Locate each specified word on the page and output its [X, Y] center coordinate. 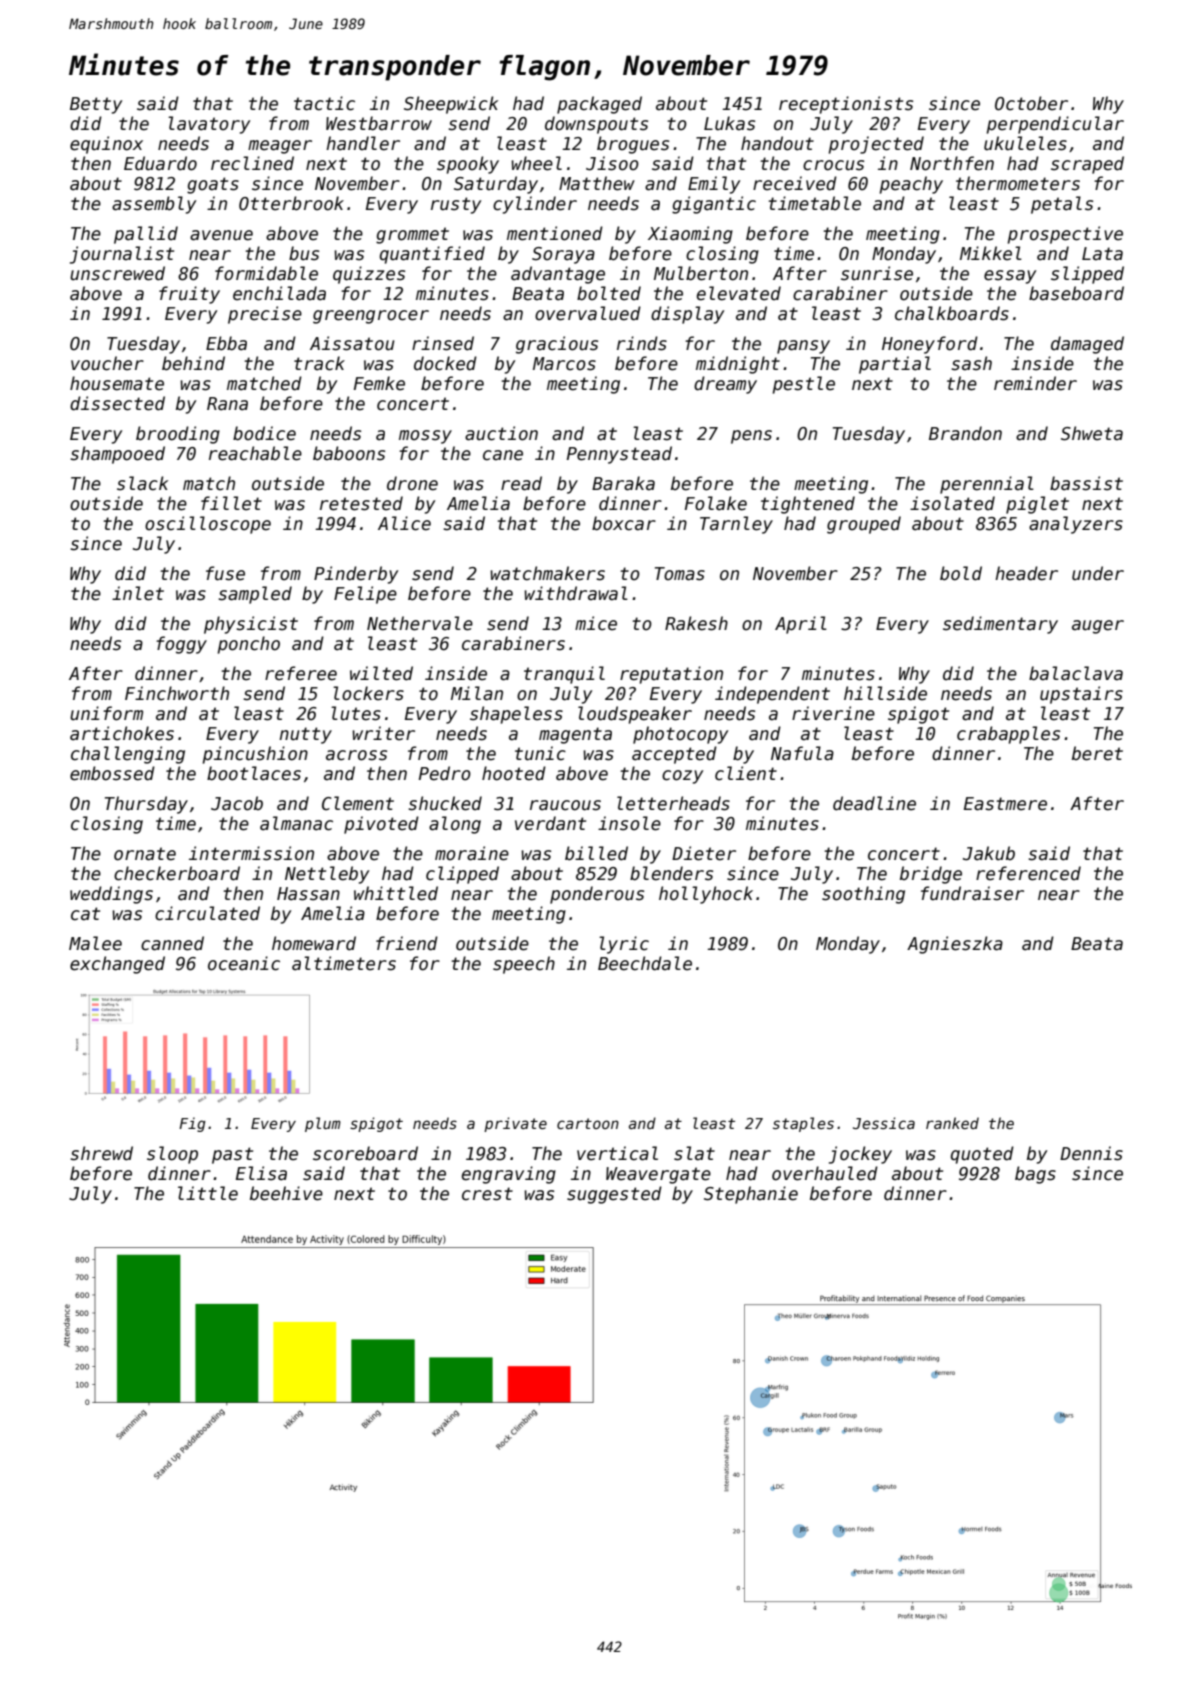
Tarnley [736, 525]
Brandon [965, 433]
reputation [671, 675]
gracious [557, 345]
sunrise [877, 273]
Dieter [704, 853]
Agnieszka [955, 945]
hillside [885, 693]
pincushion [255, 755]
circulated [207, 913]
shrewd [101, 1153]
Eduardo [160, 163]
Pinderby [356, 575]
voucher [107, 363]
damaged [1087, 345]
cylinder [535, 205]
